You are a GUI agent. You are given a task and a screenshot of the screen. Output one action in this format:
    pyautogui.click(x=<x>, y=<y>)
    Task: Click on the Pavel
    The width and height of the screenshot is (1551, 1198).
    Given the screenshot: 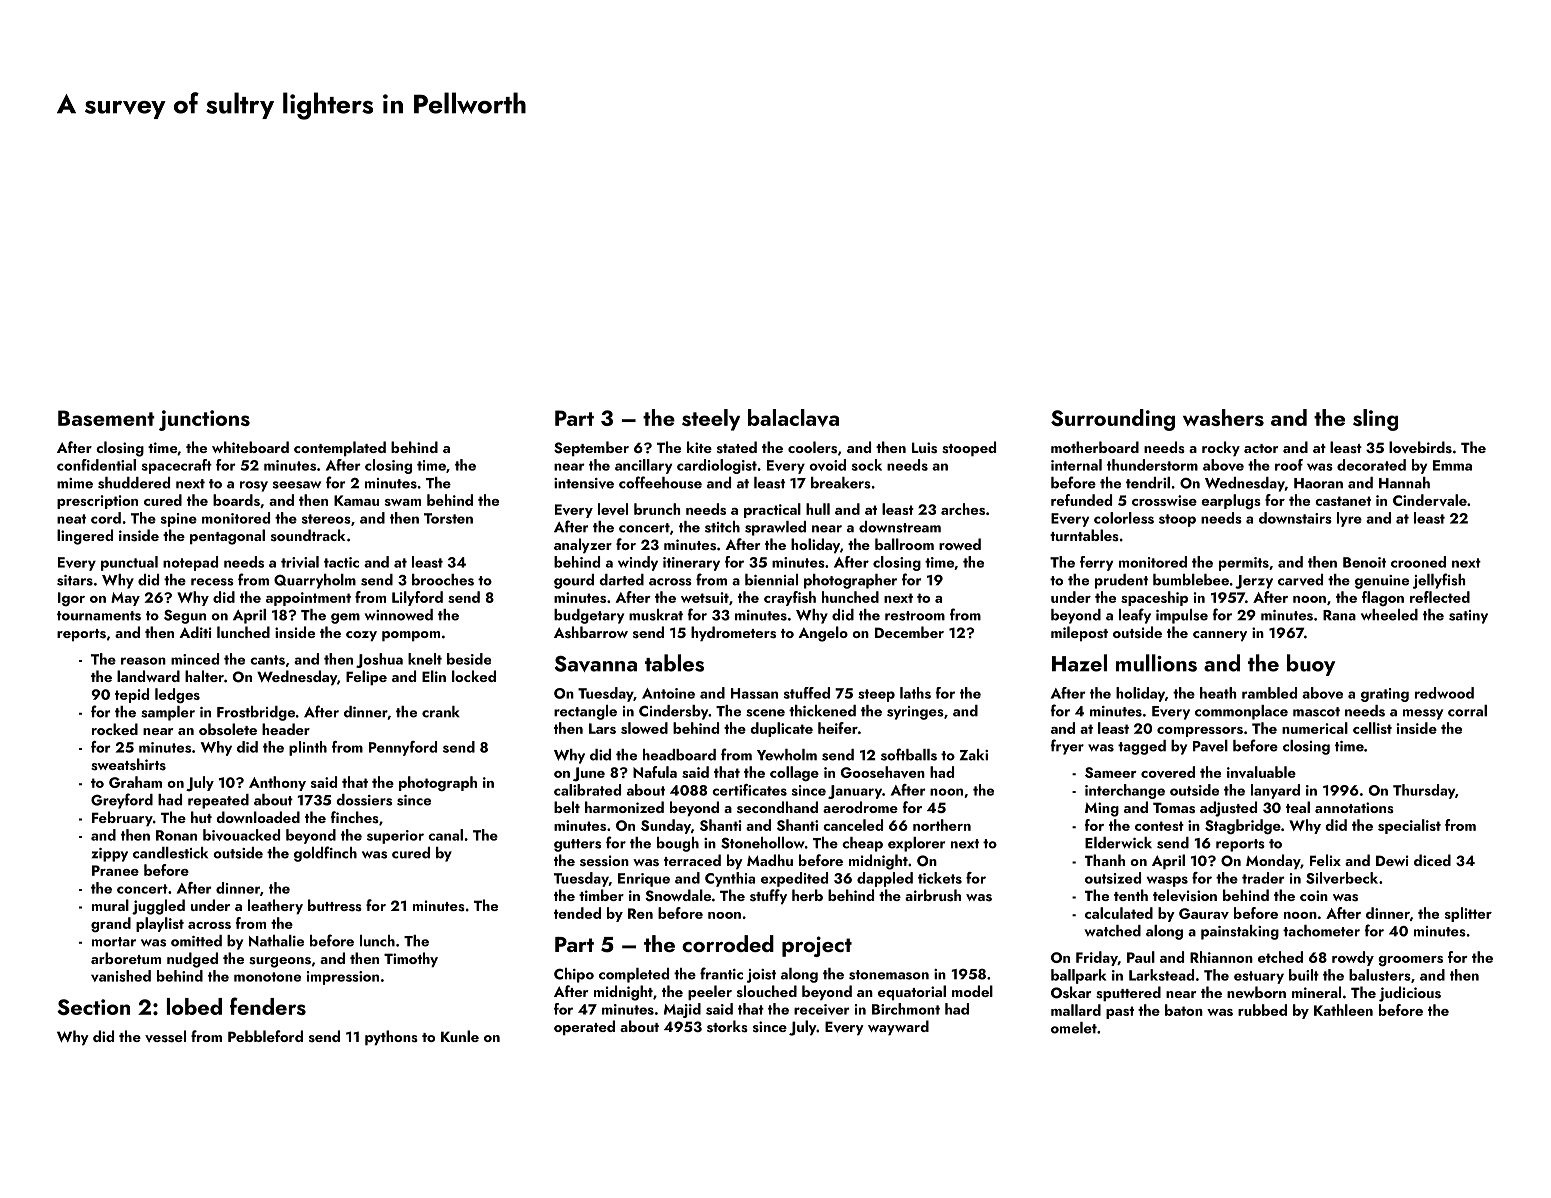 What is the action you would take?
    pyautogui.click(x=1210, y=746)
